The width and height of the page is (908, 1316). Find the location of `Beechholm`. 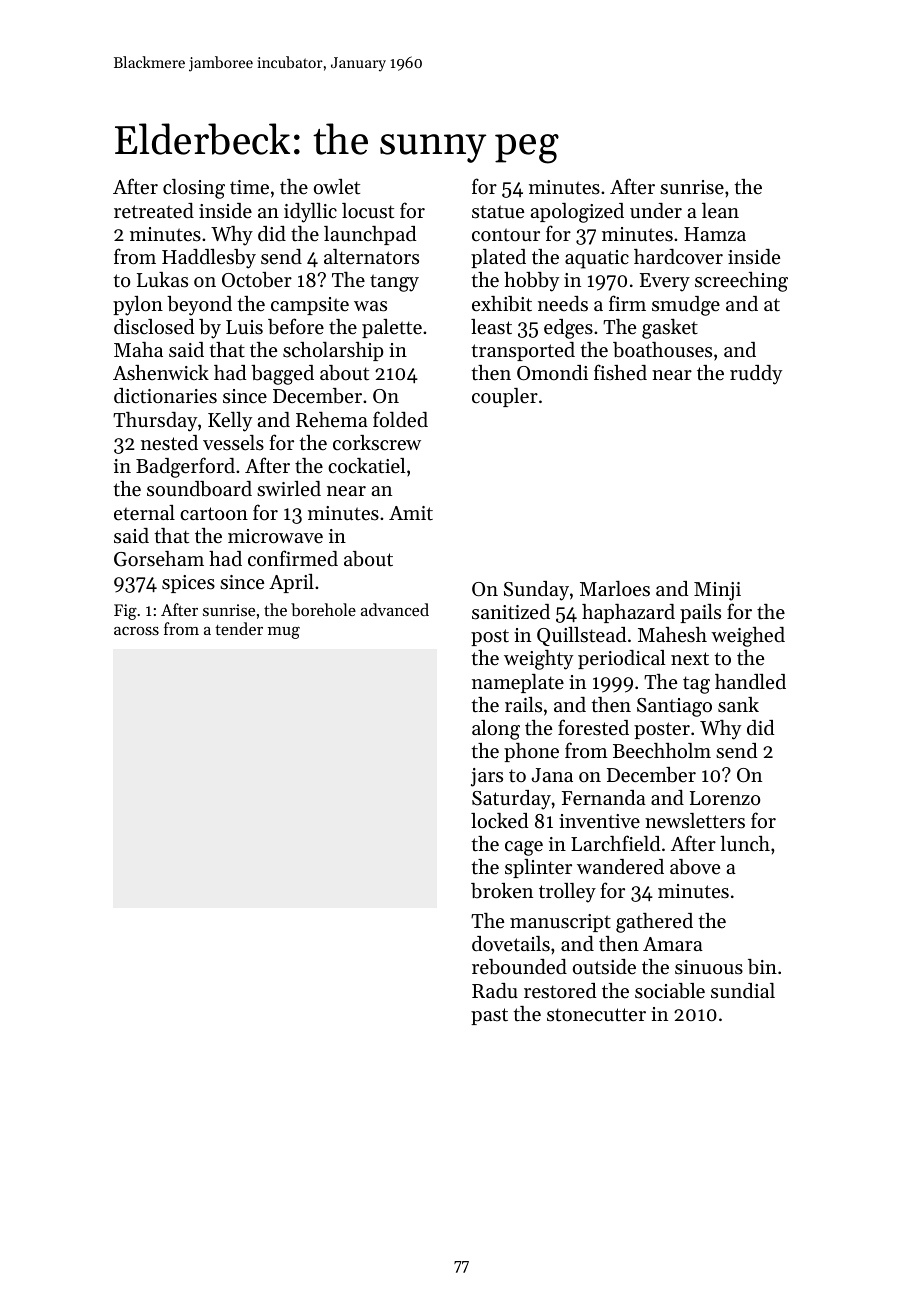

Beechholm is located at coordinates (662, 751).
